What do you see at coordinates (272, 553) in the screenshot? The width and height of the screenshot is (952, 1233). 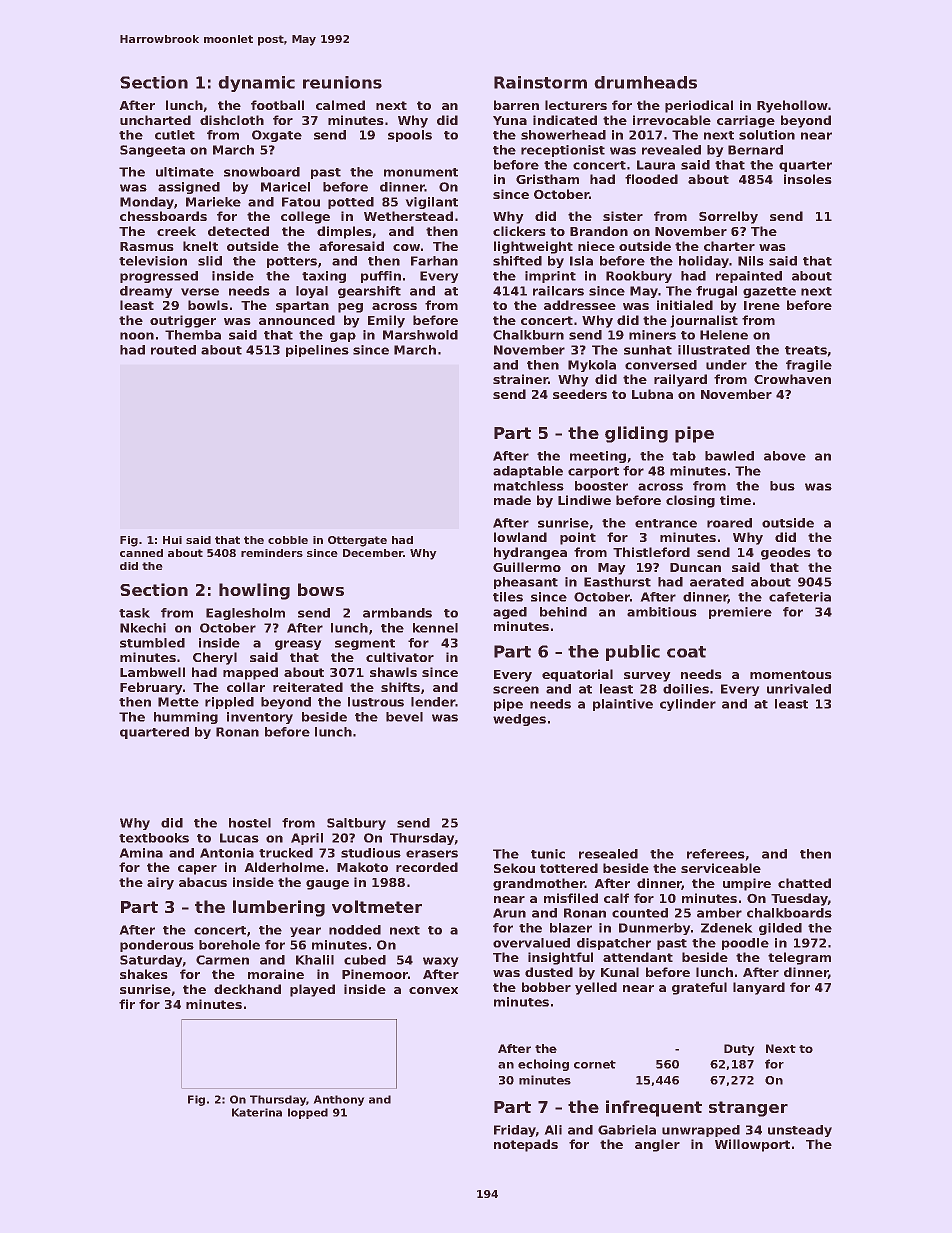 I see `reminders` at bounding box center [272, 553].
